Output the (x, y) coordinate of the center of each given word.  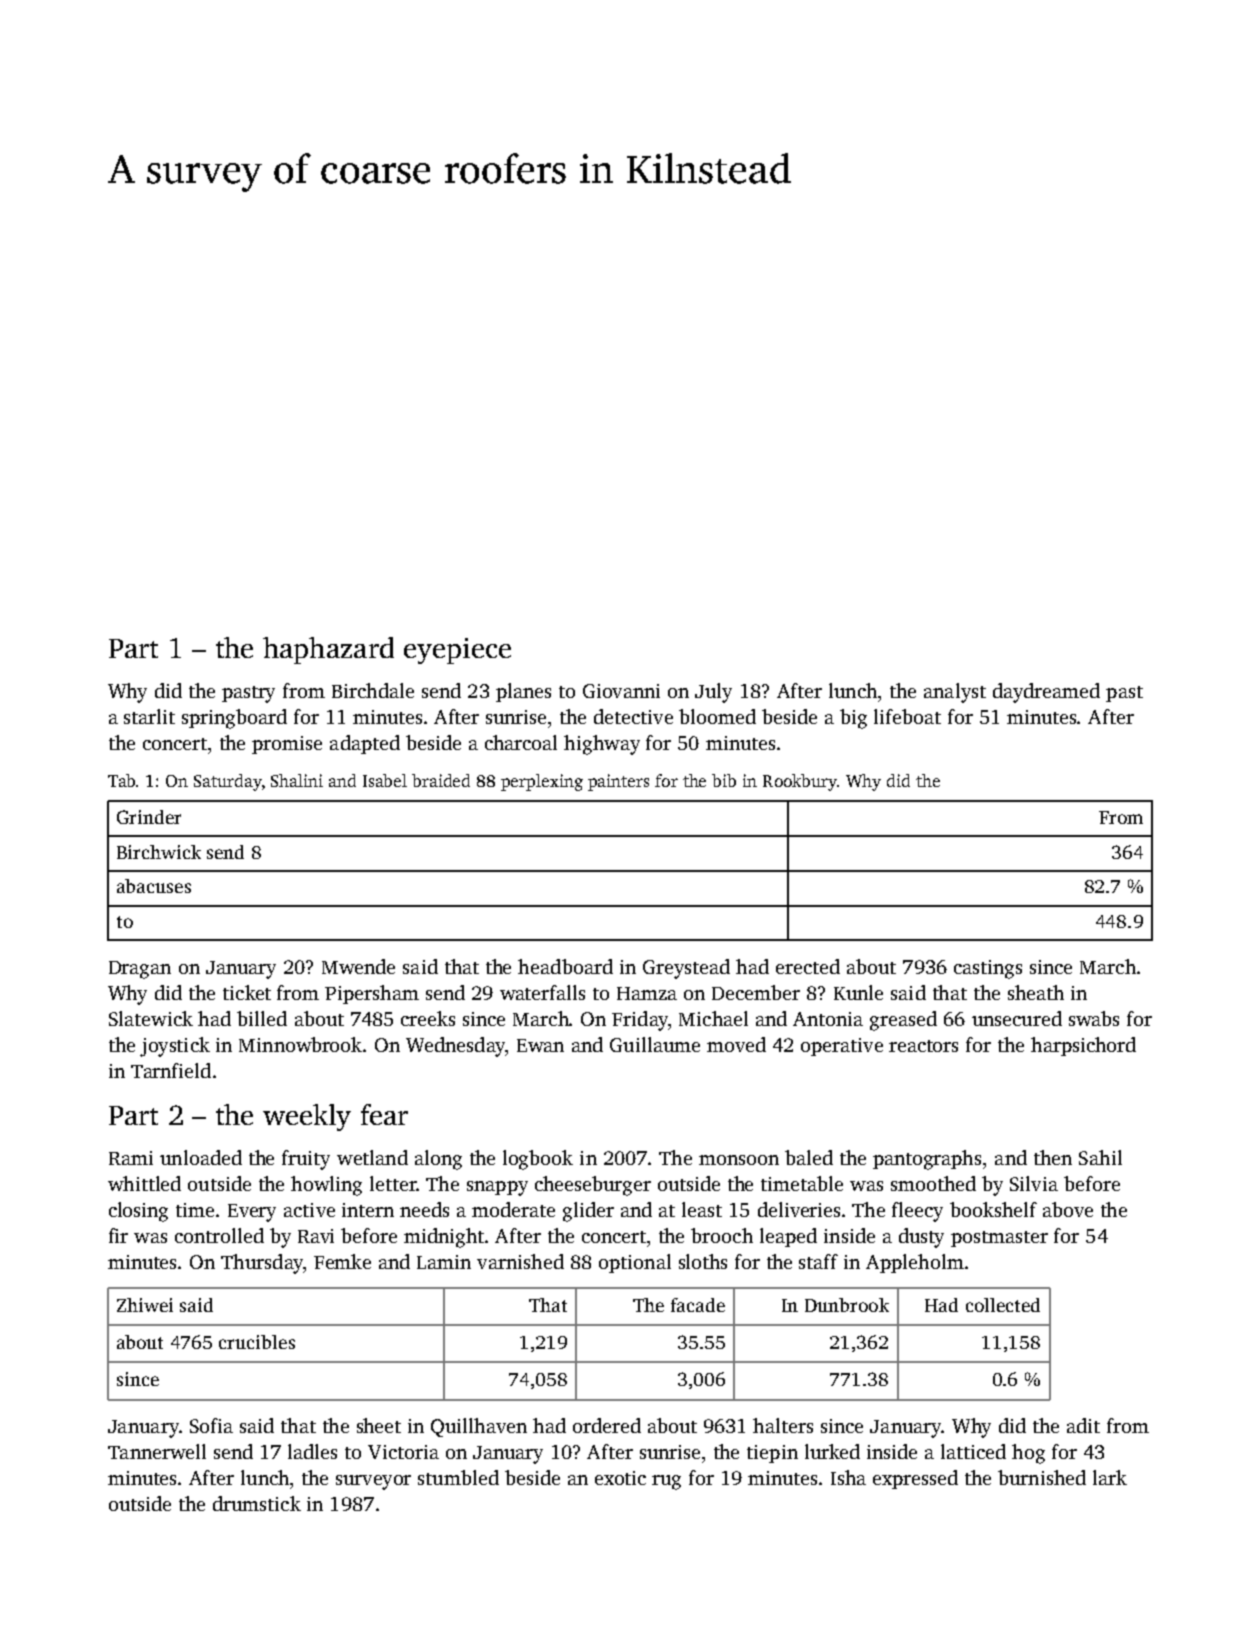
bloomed (717, 716)
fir (118, 1235)
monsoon (739, 1160)
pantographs (927, 1160)
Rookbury (800, 782)
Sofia (211, 1425)
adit (1083, 1425)
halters (783, 1425)
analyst (955, 693)
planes (523, 692)
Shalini (297, 780)
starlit (149, 716)
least (702, 1209)
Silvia (1034, 1183)
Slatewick (151, 1018)
